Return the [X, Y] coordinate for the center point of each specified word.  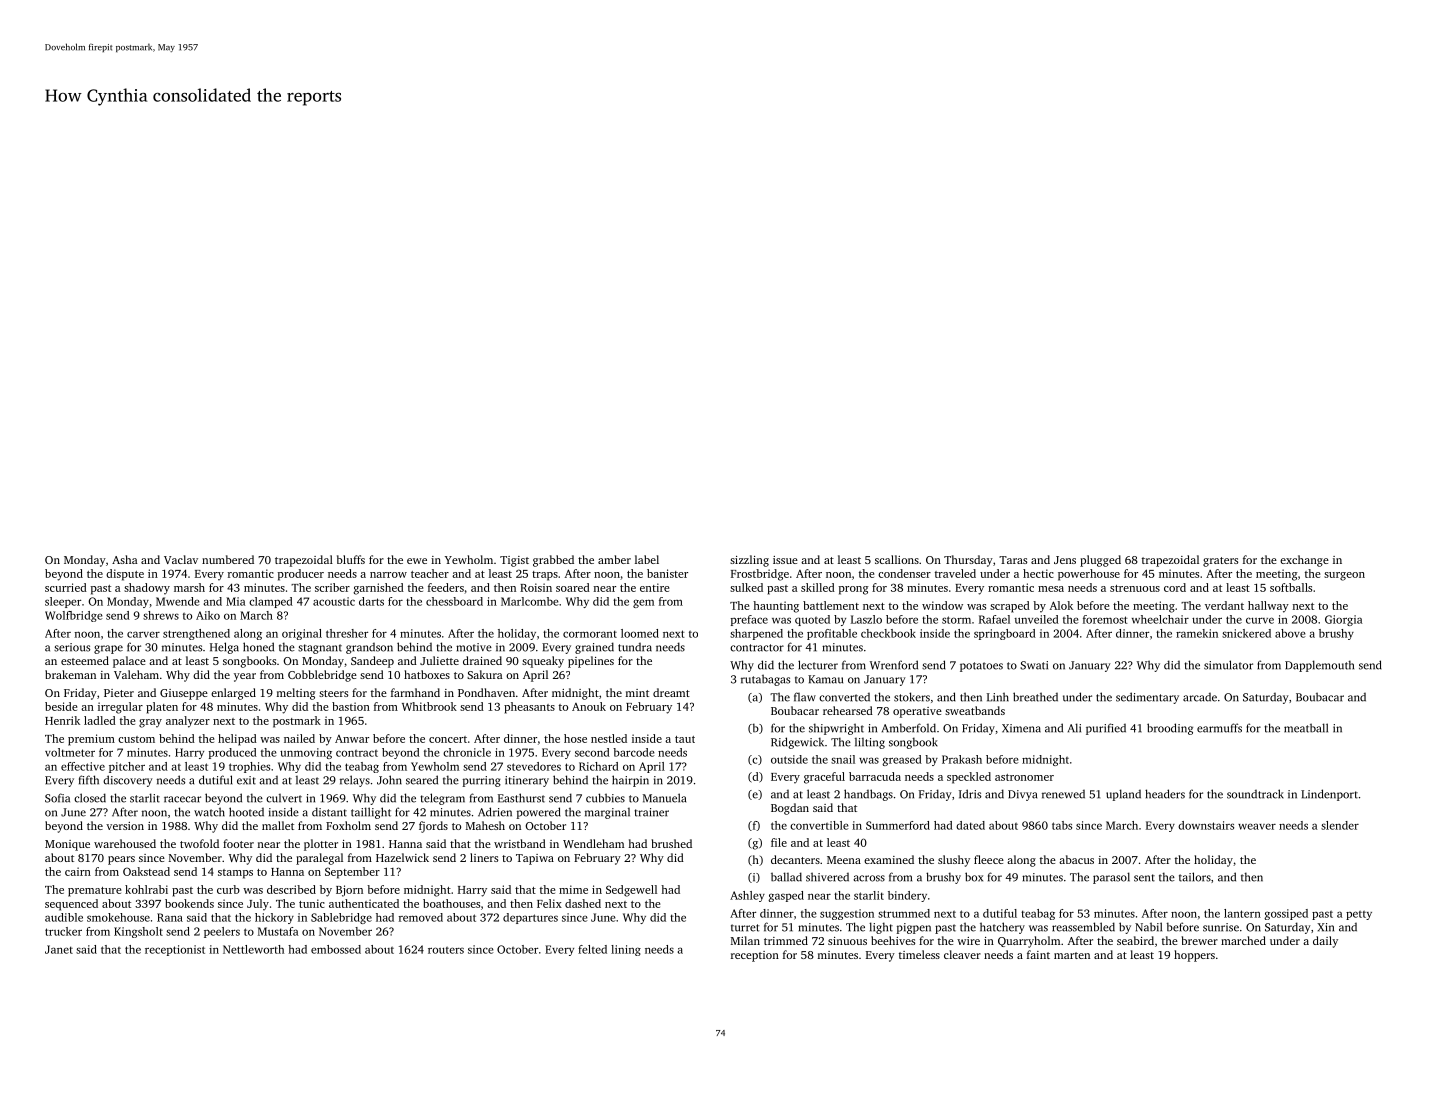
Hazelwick [402, 857]
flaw [805, 697]
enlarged [233, 694]
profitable [832, 634]
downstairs [1206, 825]
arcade [1200, 697]
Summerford [898, 825]
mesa [1051, 589]
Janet [59, 949]
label [647, 559]
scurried [66, 587]
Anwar [352, 739]
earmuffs [1219, 728]
